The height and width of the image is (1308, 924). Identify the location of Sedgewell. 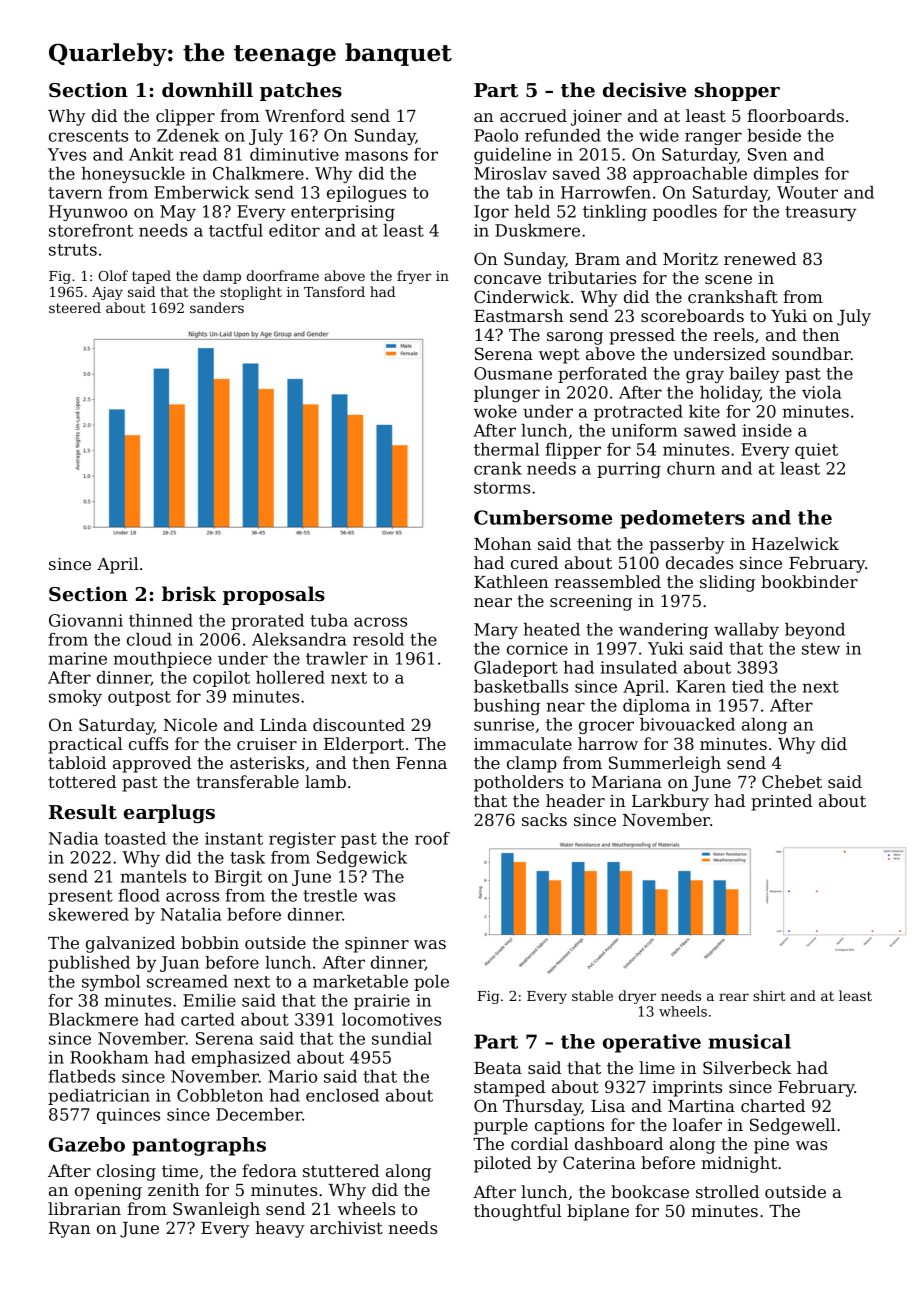
(793, 1126).
